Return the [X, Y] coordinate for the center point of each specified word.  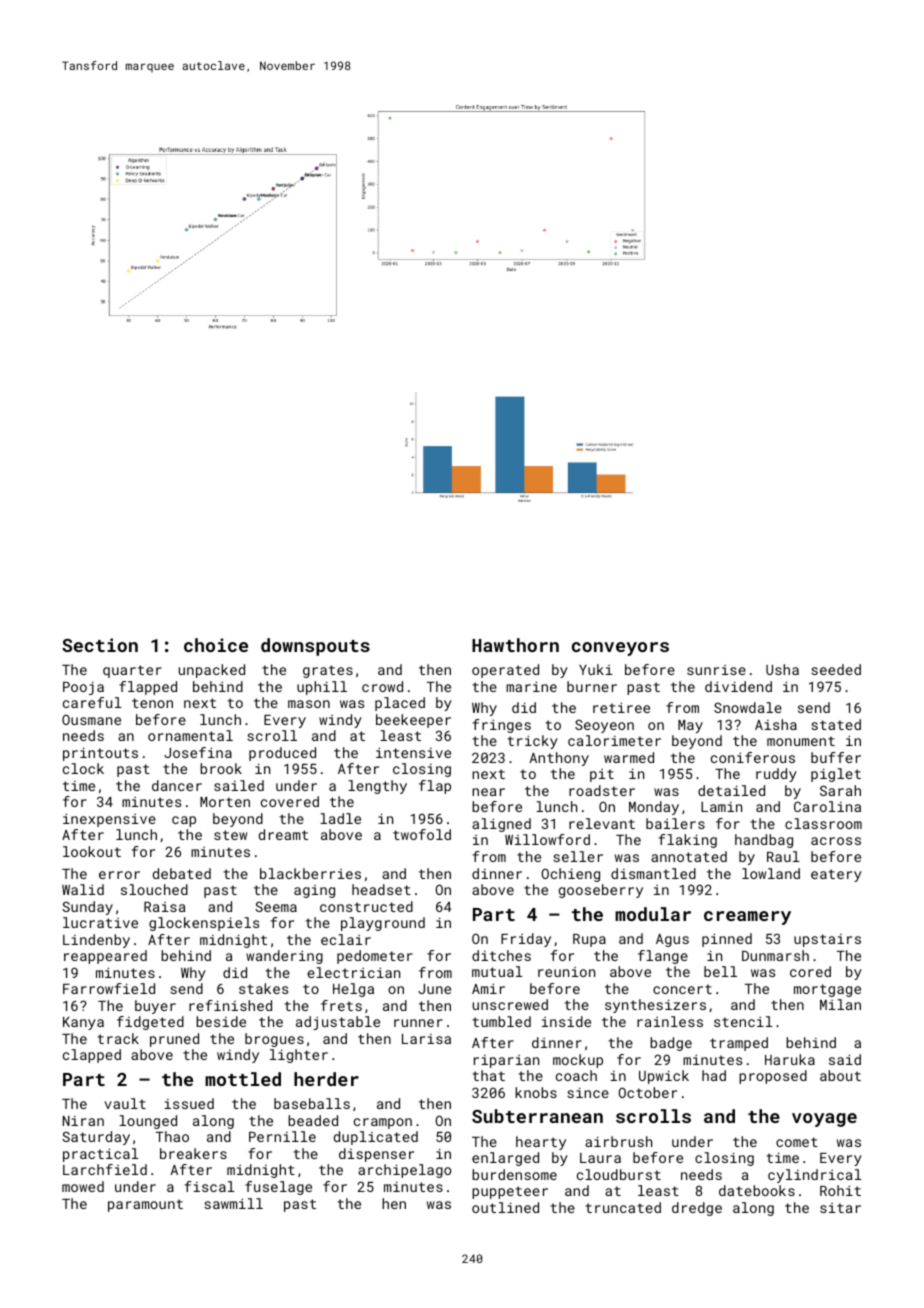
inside [566, 1021]
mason [309, 704]
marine [531, 686]
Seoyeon [604, 726]
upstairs [827, 940]
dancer [177, 785]
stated [836, 724]
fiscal [209, 1186]
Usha [782, 669]
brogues [274, 1040]
